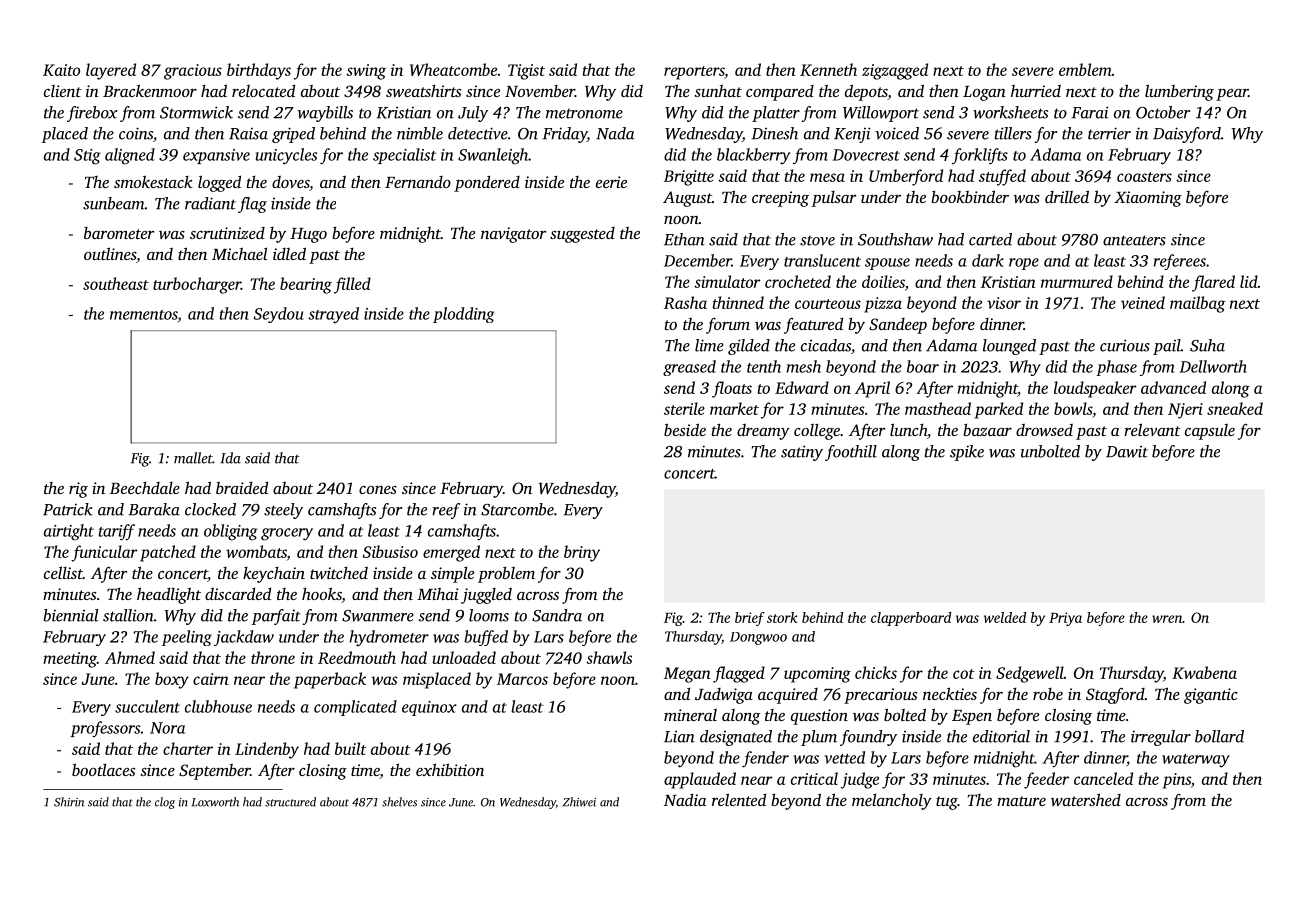  I want to click on Loxworth, so click(215, 802).
